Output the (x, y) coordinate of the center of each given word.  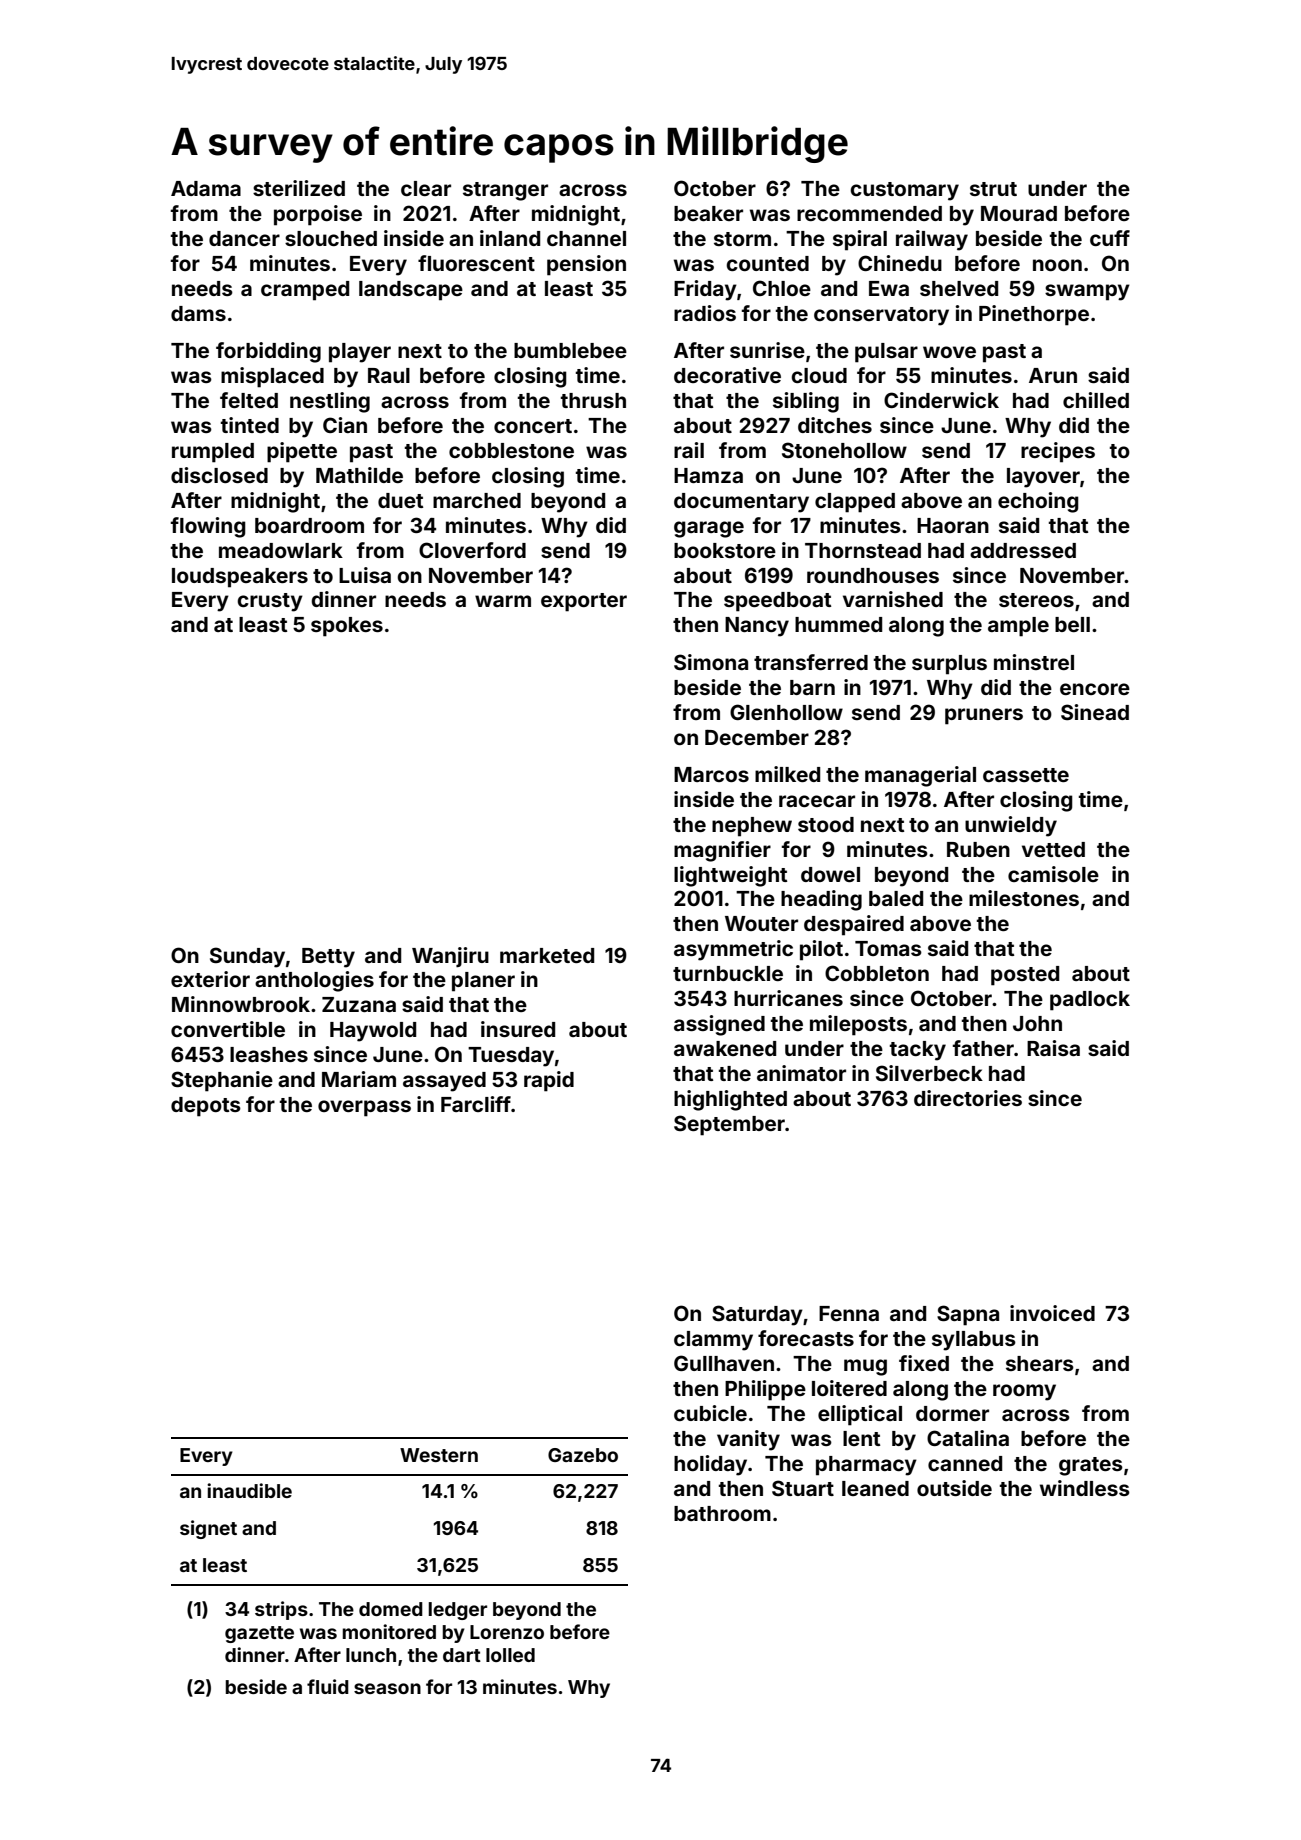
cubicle (710, 1413)
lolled (510, 1655)
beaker (708, 213)
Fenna (849, 1313)
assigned (719, 1025)
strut (993, 189)
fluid (328, 1686)
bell (1072, 624)
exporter (584, 602)
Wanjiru (450, 957)
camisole (1053, 874)
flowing (208, 527)
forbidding (268, 352)
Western (439, 1455)
